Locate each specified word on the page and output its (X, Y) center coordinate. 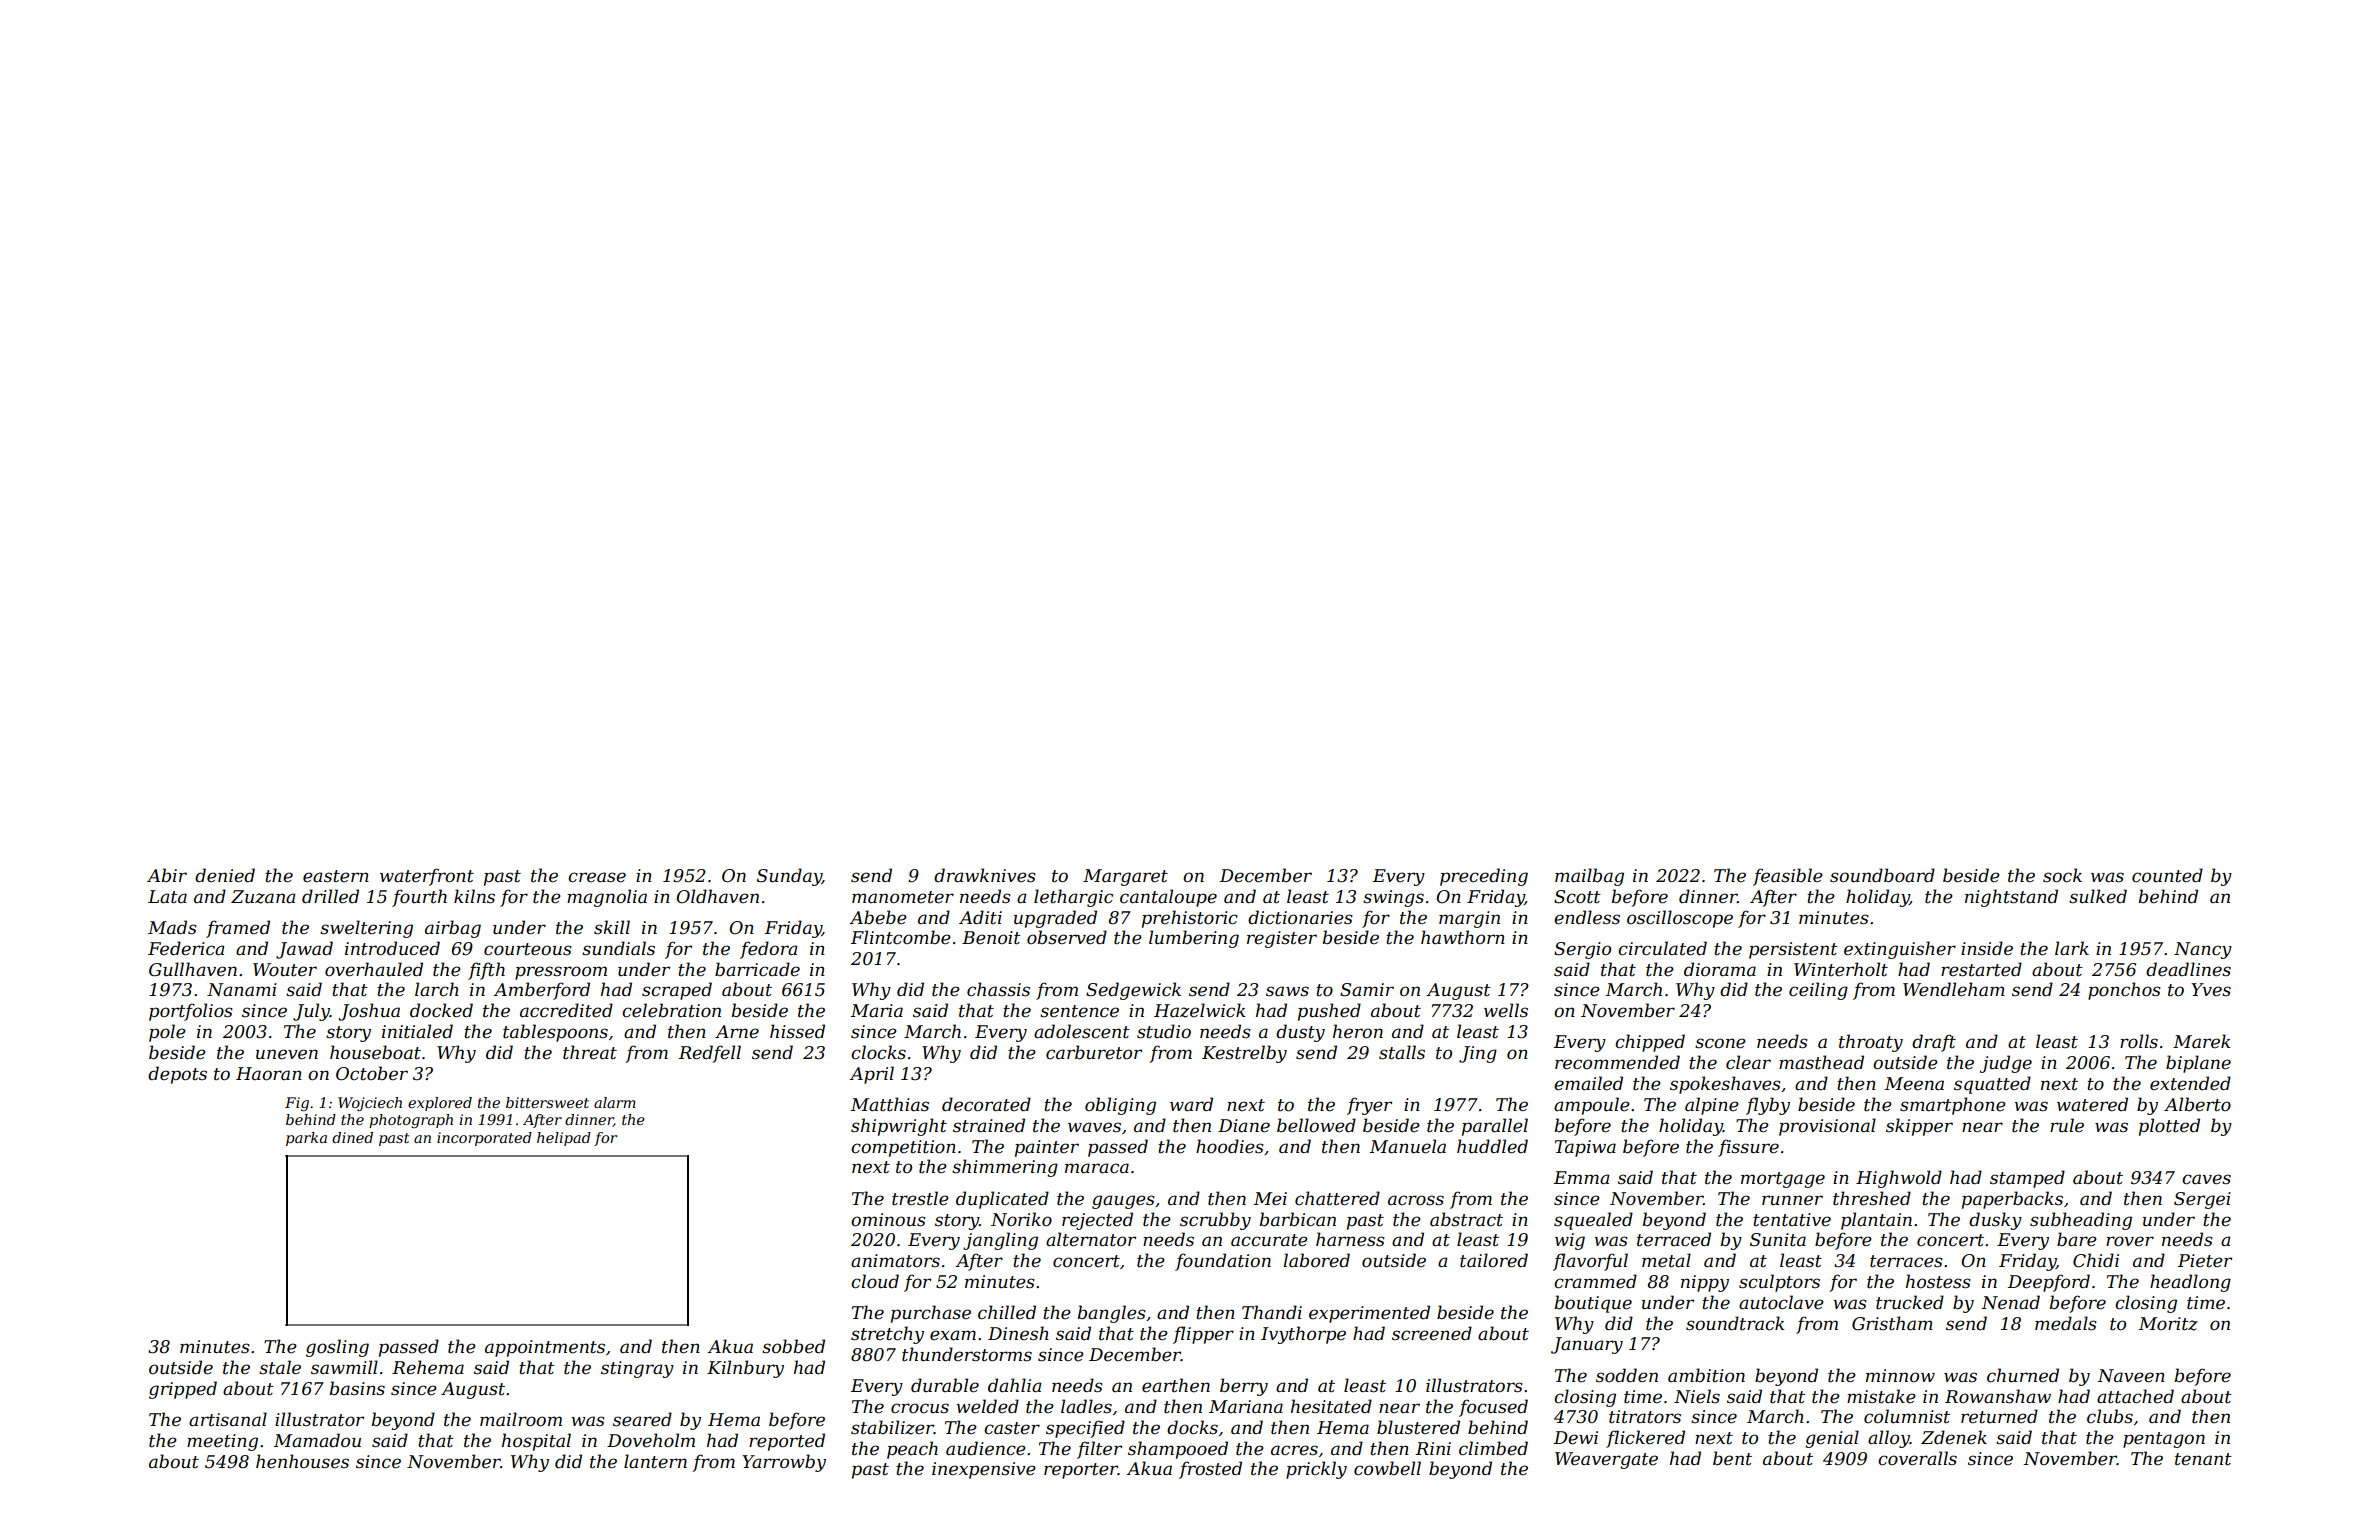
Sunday (789, 877)
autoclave (1781, 1302)
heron (1358, 1031)
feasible (1788, 877)
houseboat (375, 1052)
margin (1469, 919)
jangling (1000, 1241)
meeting (222, 1442)
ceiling (1818, 991)
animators (895, 1261)
